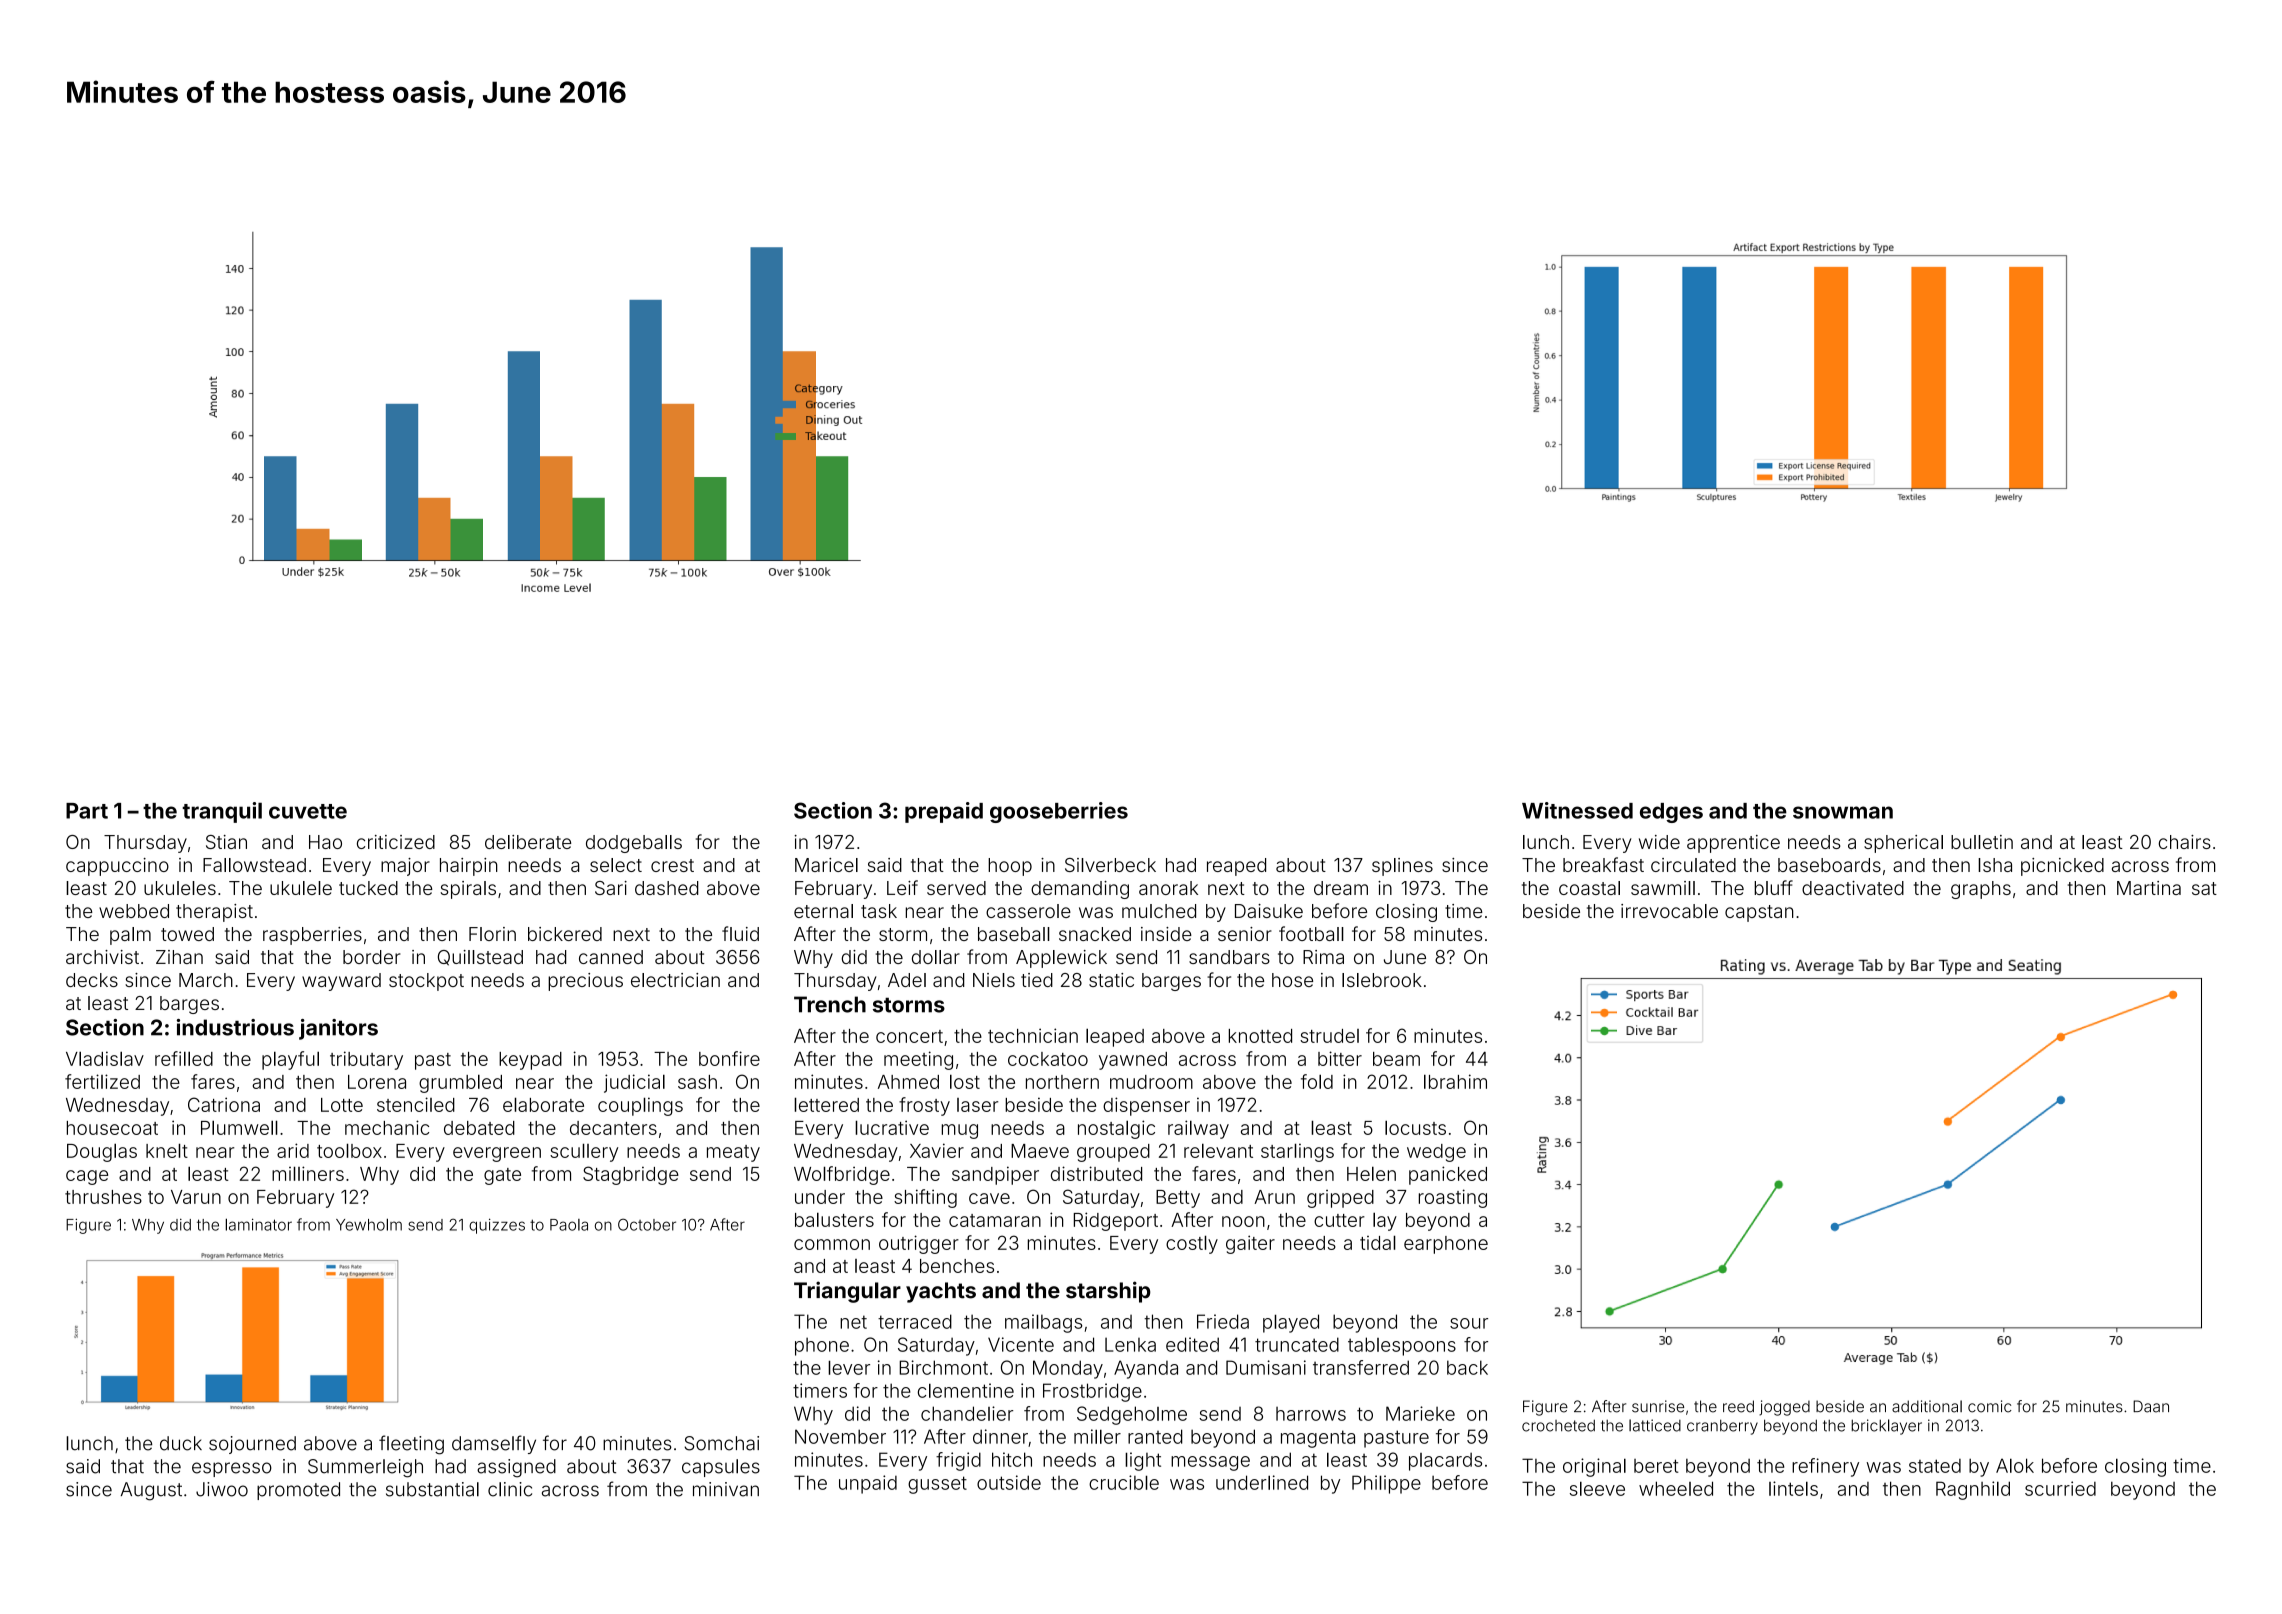  What do you see at coordinates (1378, 1242) in the screenshot?
I see `tidal` at bounding box center [1378, 1242].
